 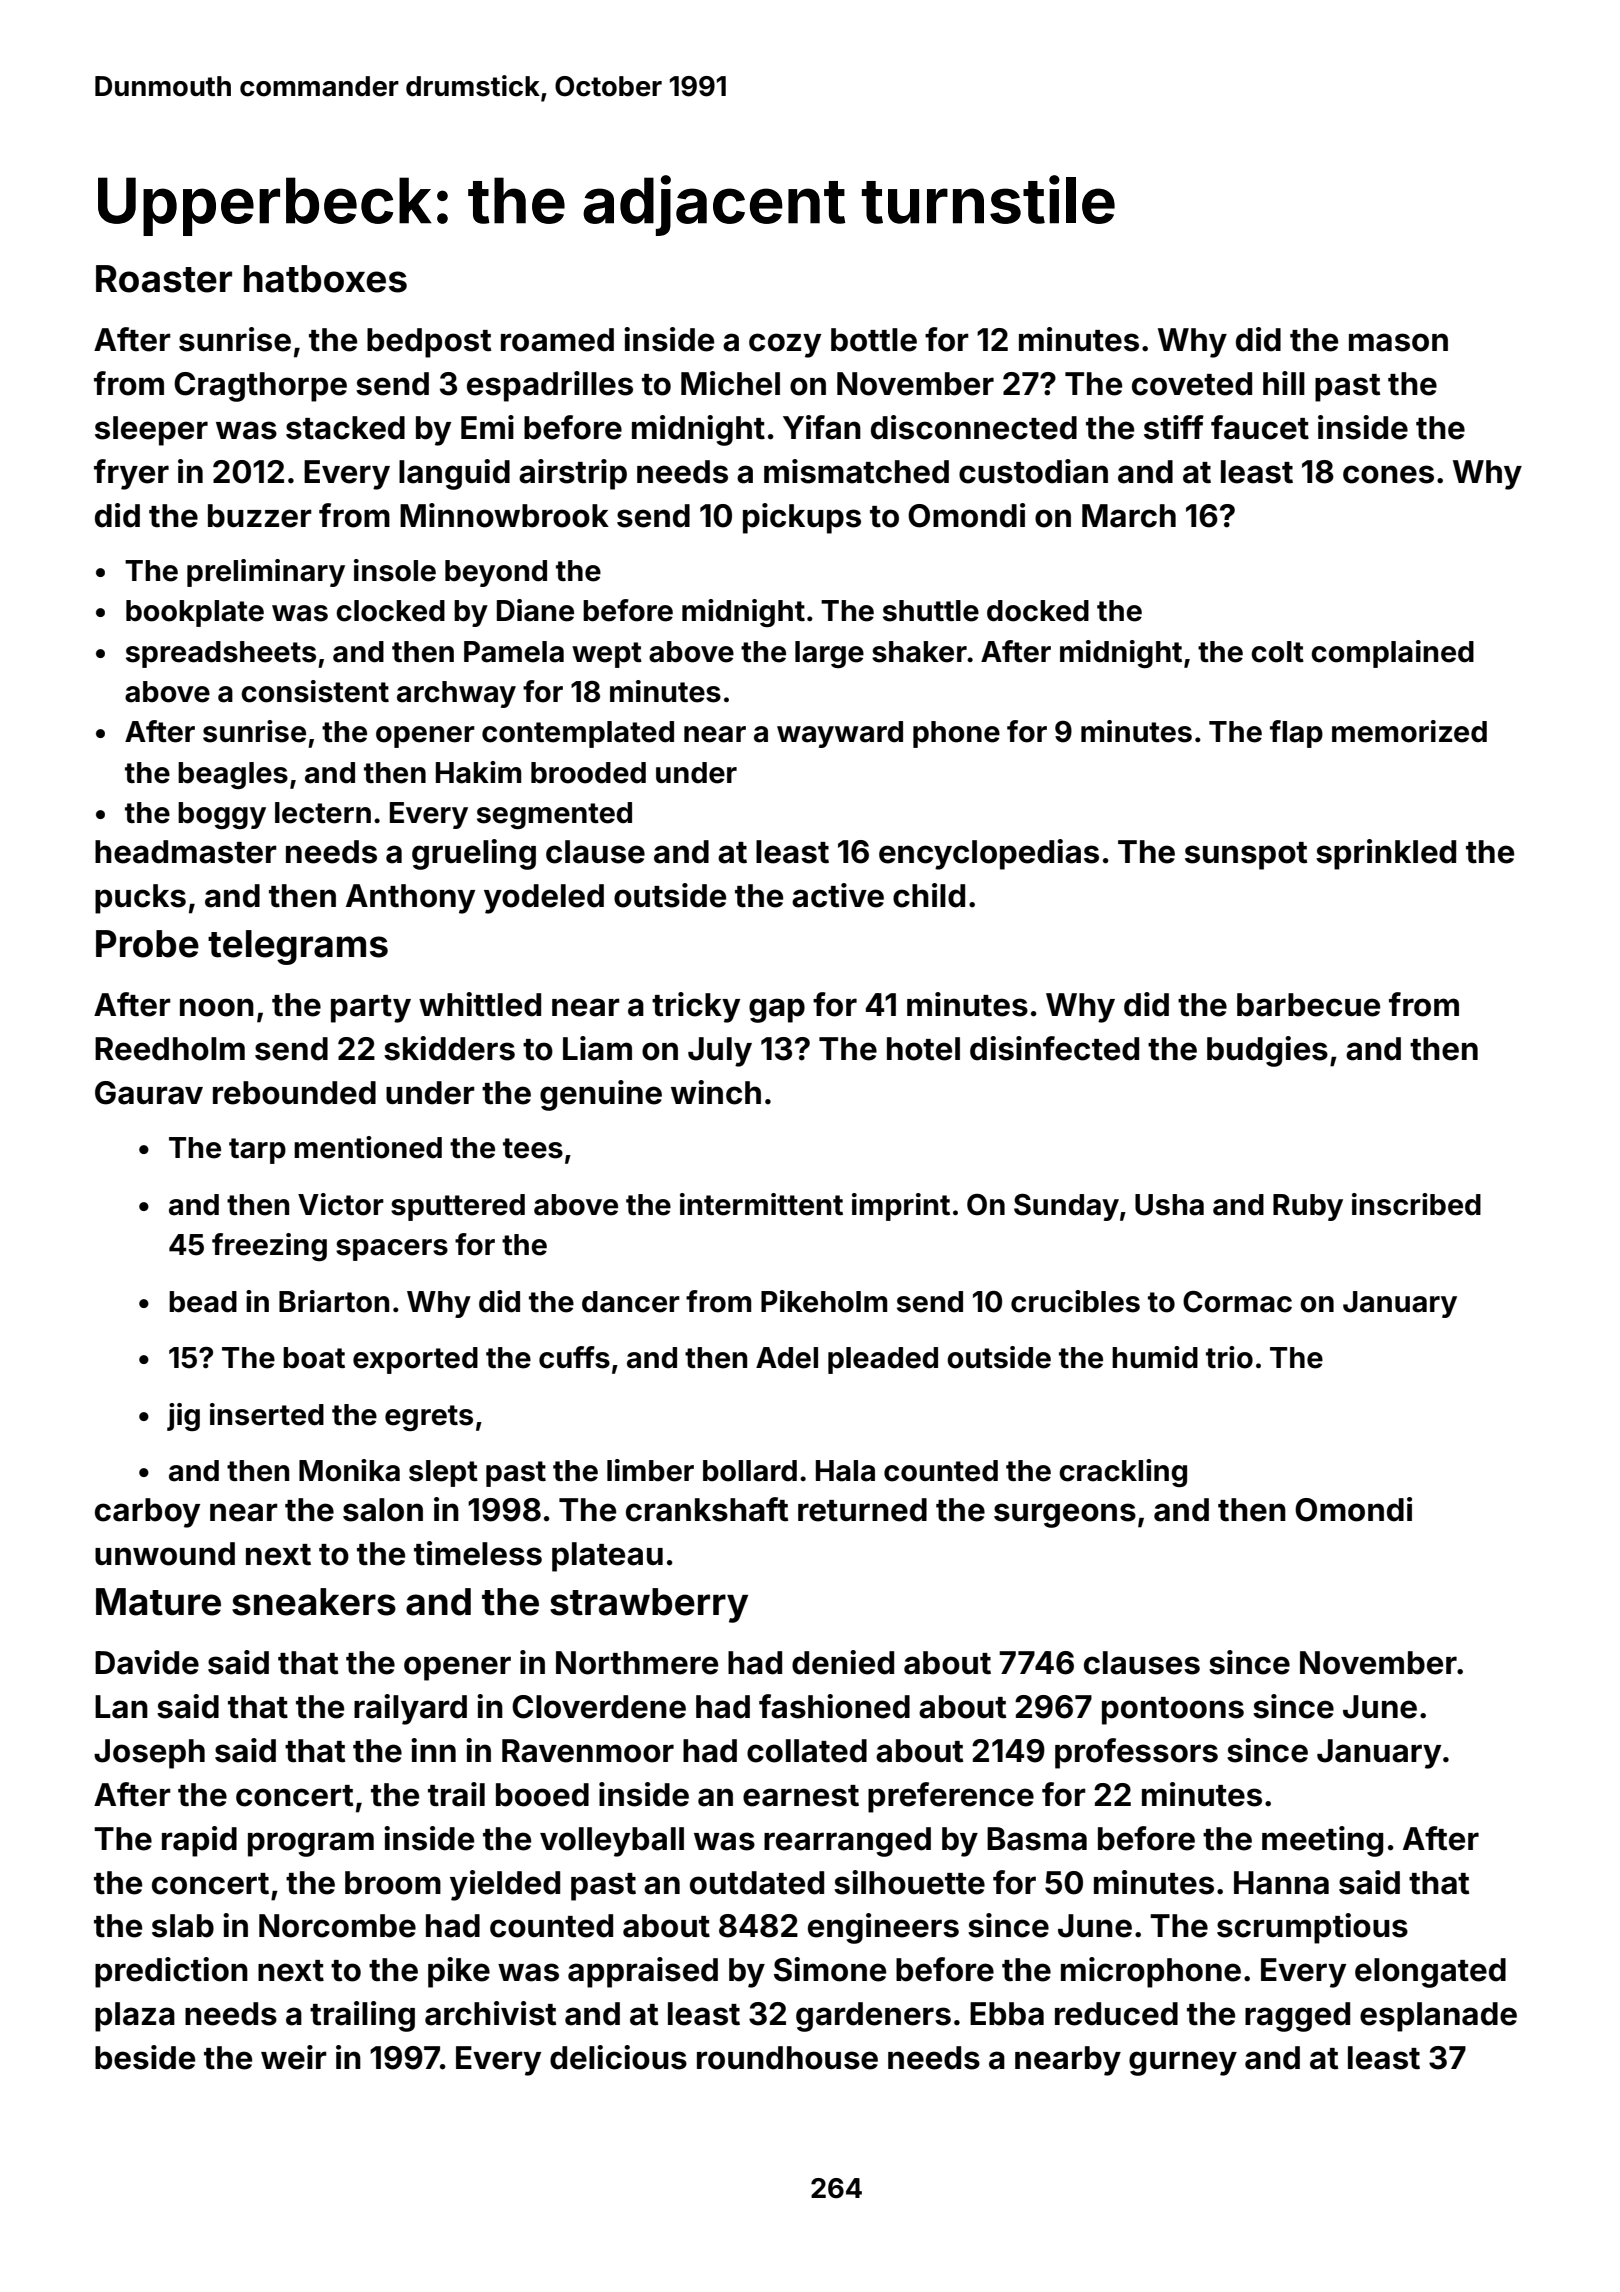 What do you see at coordinates (1123, 1473) in the screenshot?
I see `crackling` at bounding box center [1123, 1473].
